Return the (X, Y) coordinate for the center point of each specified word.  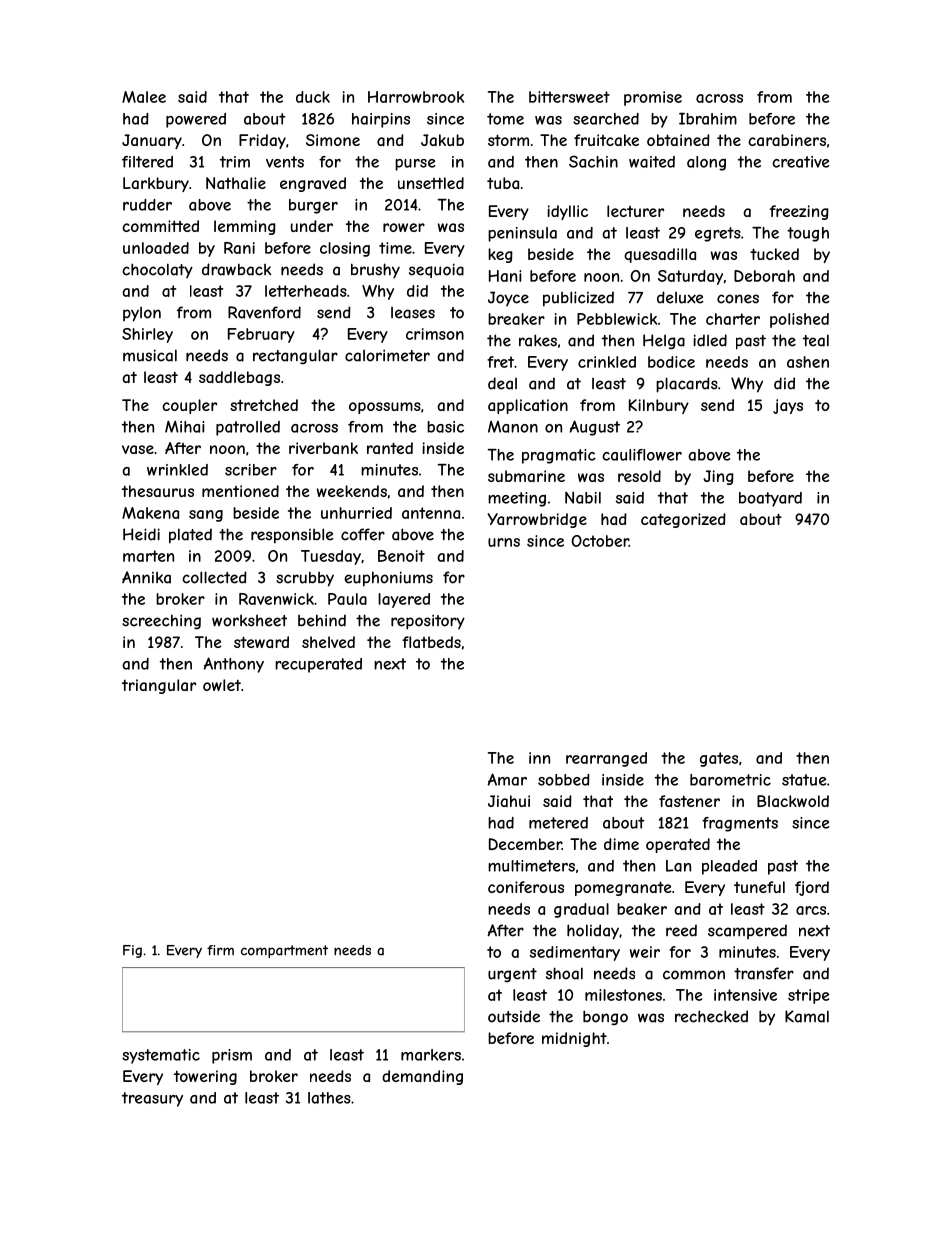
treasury (152, 1099)
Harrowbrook (416, 97)
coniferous (526, 887)
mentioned (240, 491)
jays (788, 406)
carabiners (787, 140)
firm (220, 950)
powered (196, 120)
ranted (390, 448)
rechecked (711, 1016)
